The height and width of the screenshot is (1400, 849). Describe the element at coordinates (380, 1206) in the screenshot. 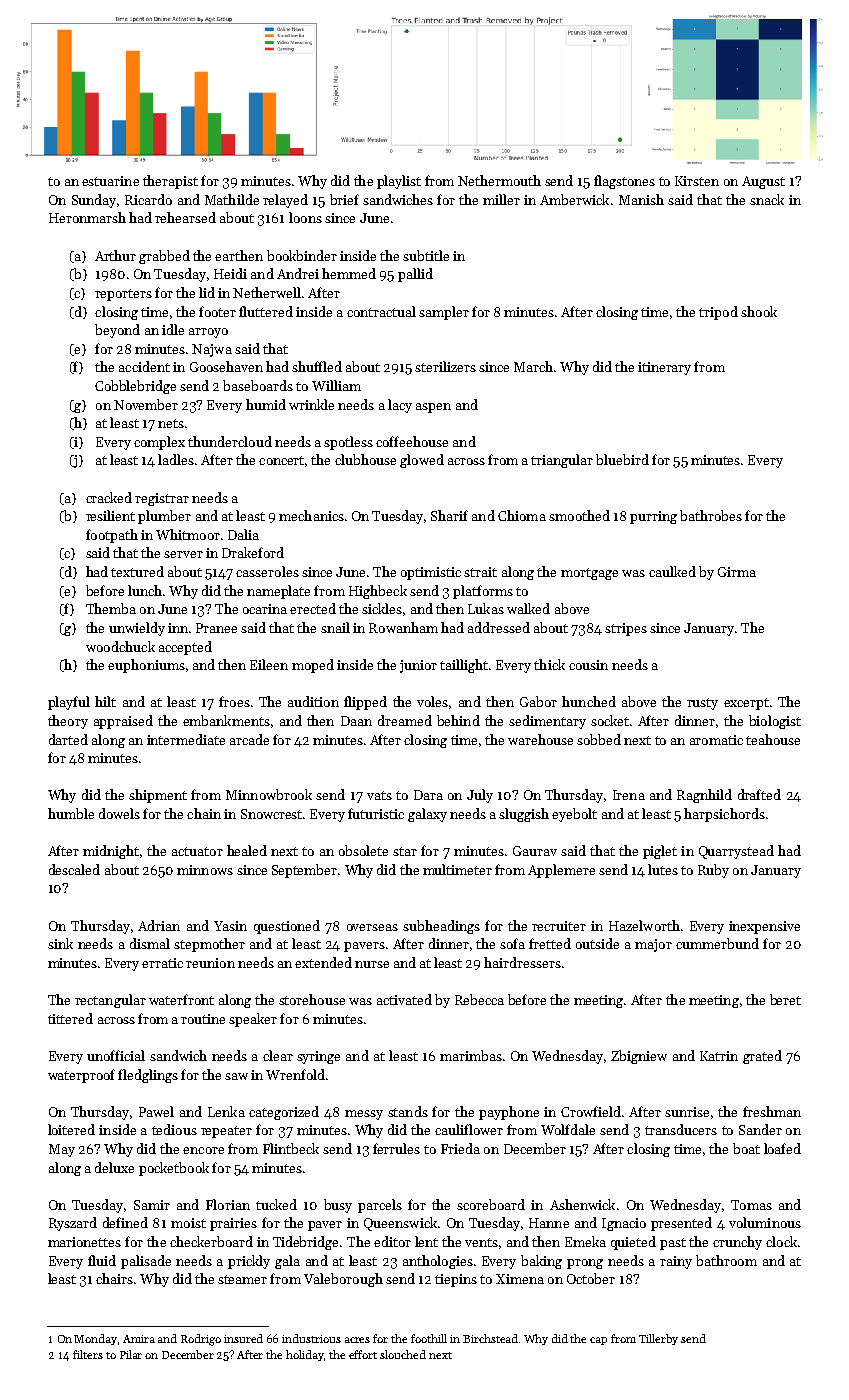

I see `parcels` at that location.
